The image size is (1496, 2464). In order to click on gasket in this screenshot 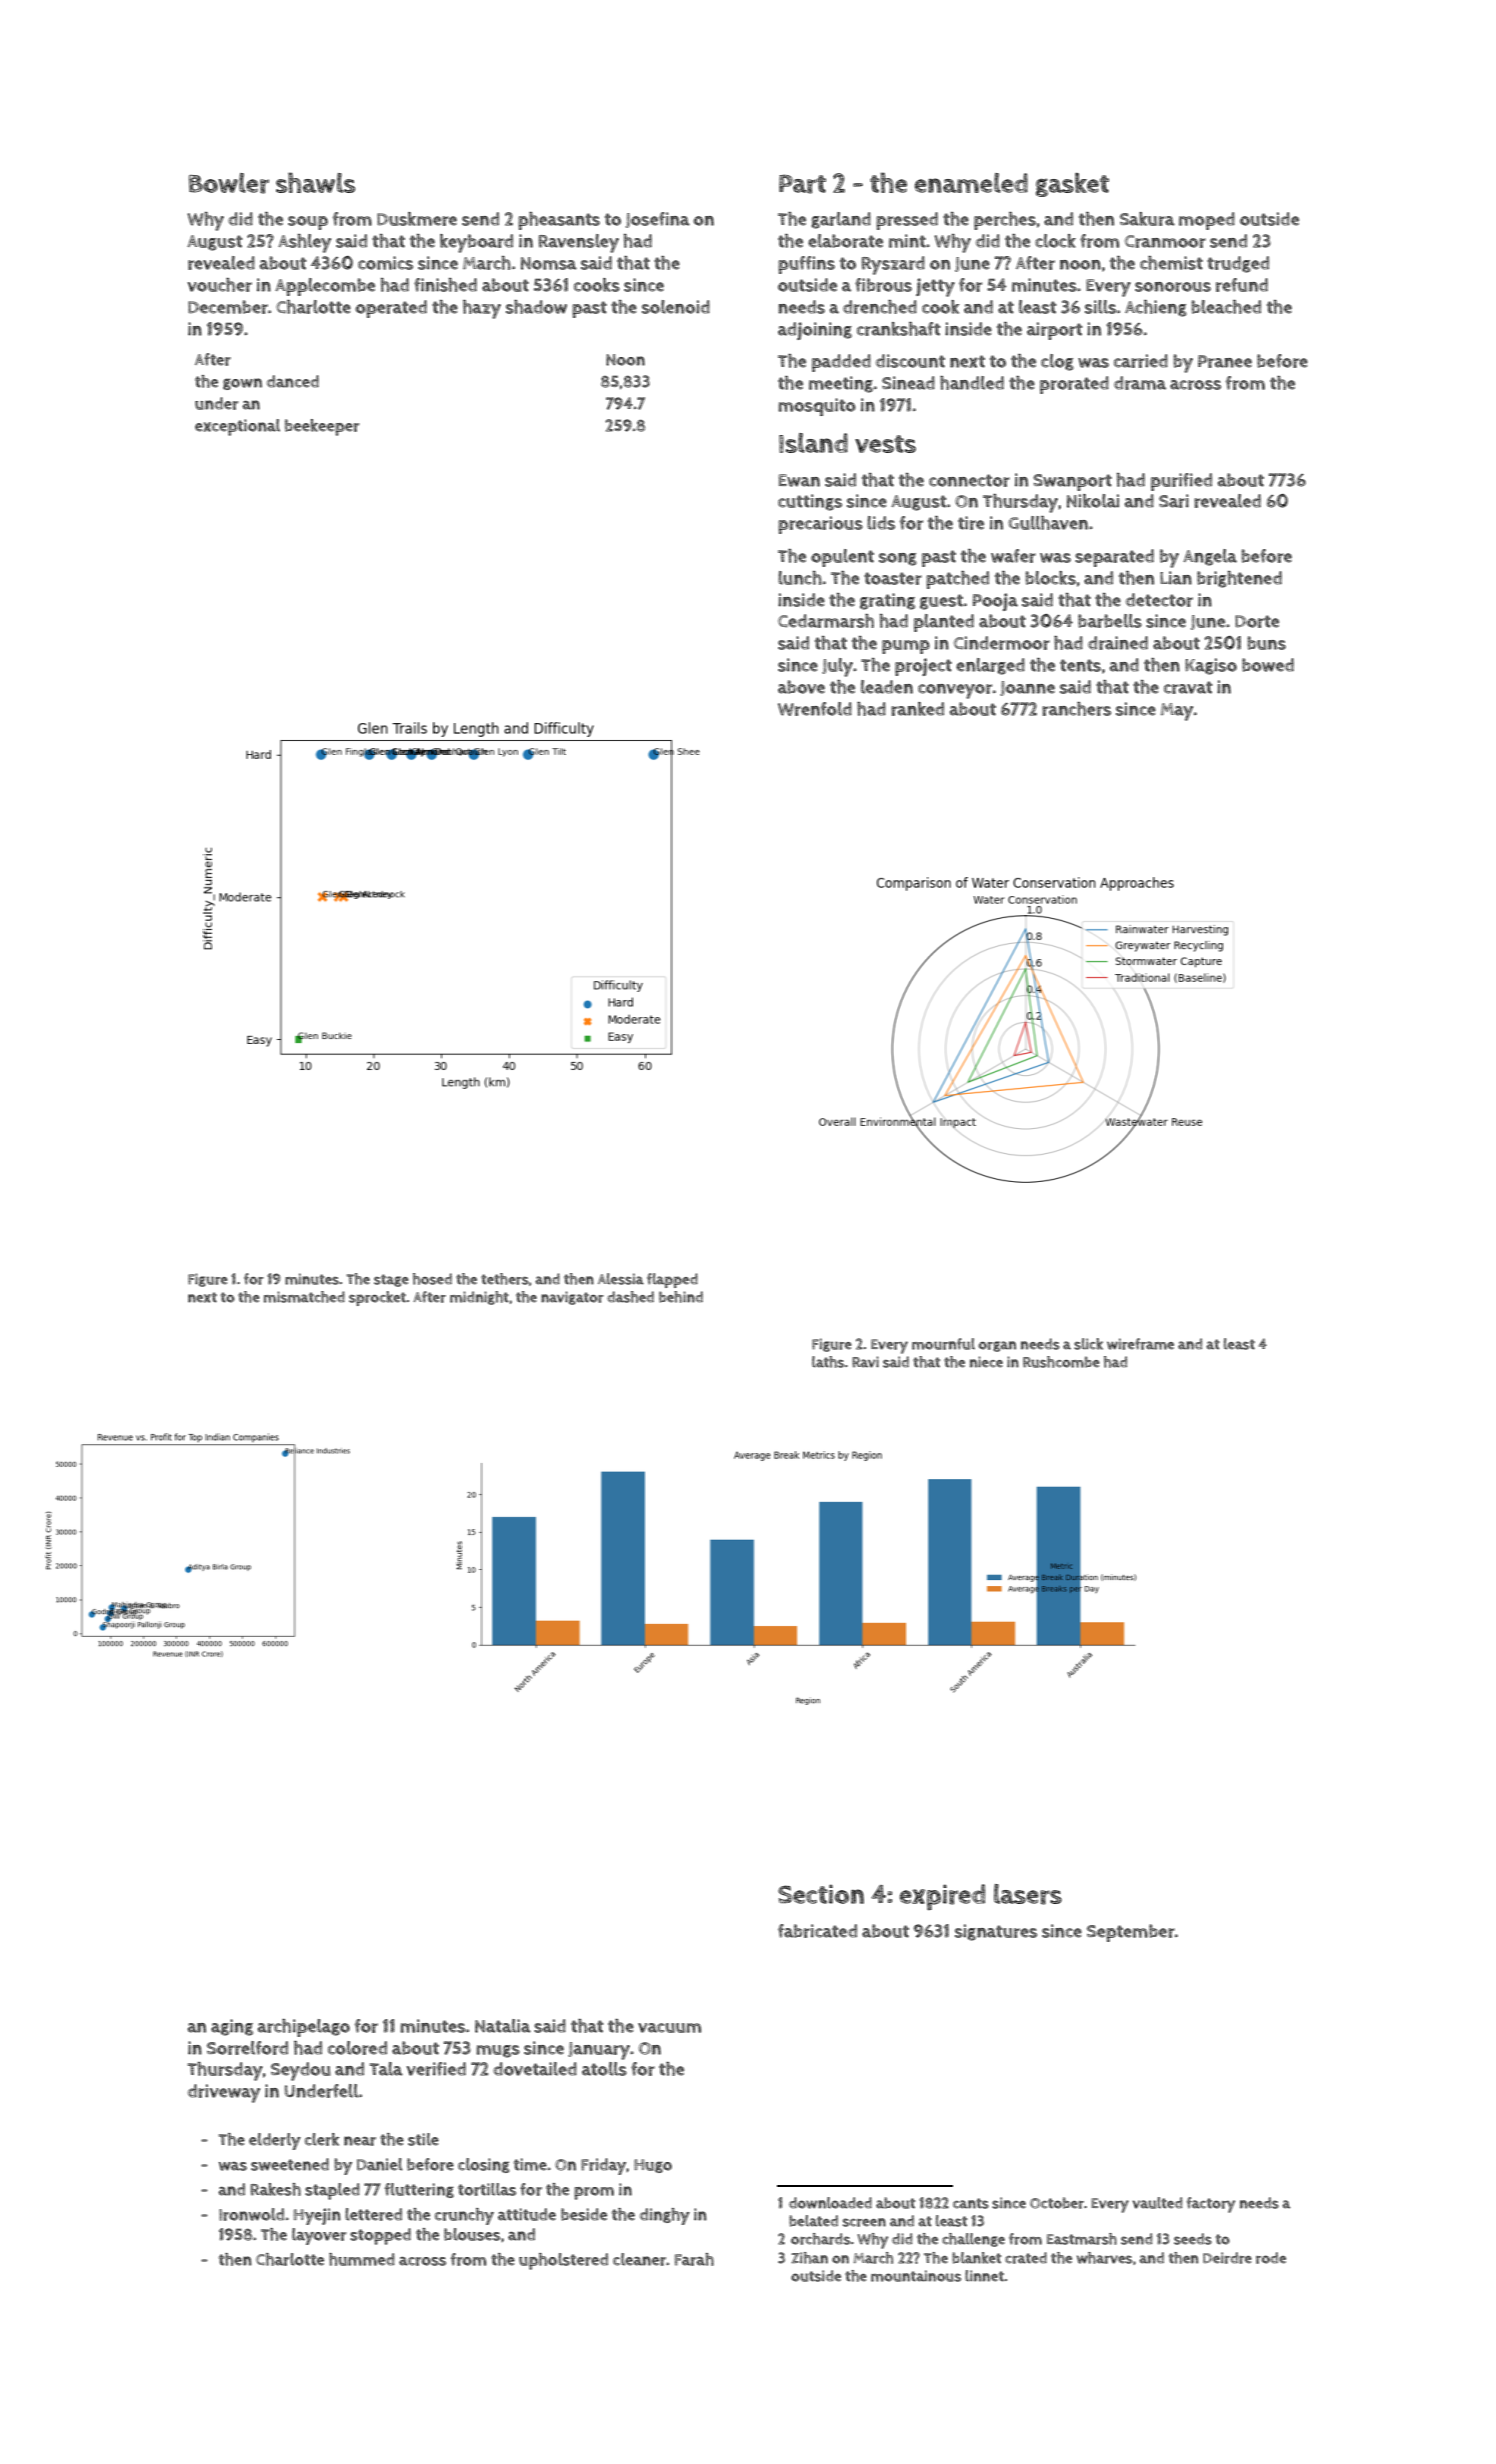, I will do `click(1072, 185)`.
